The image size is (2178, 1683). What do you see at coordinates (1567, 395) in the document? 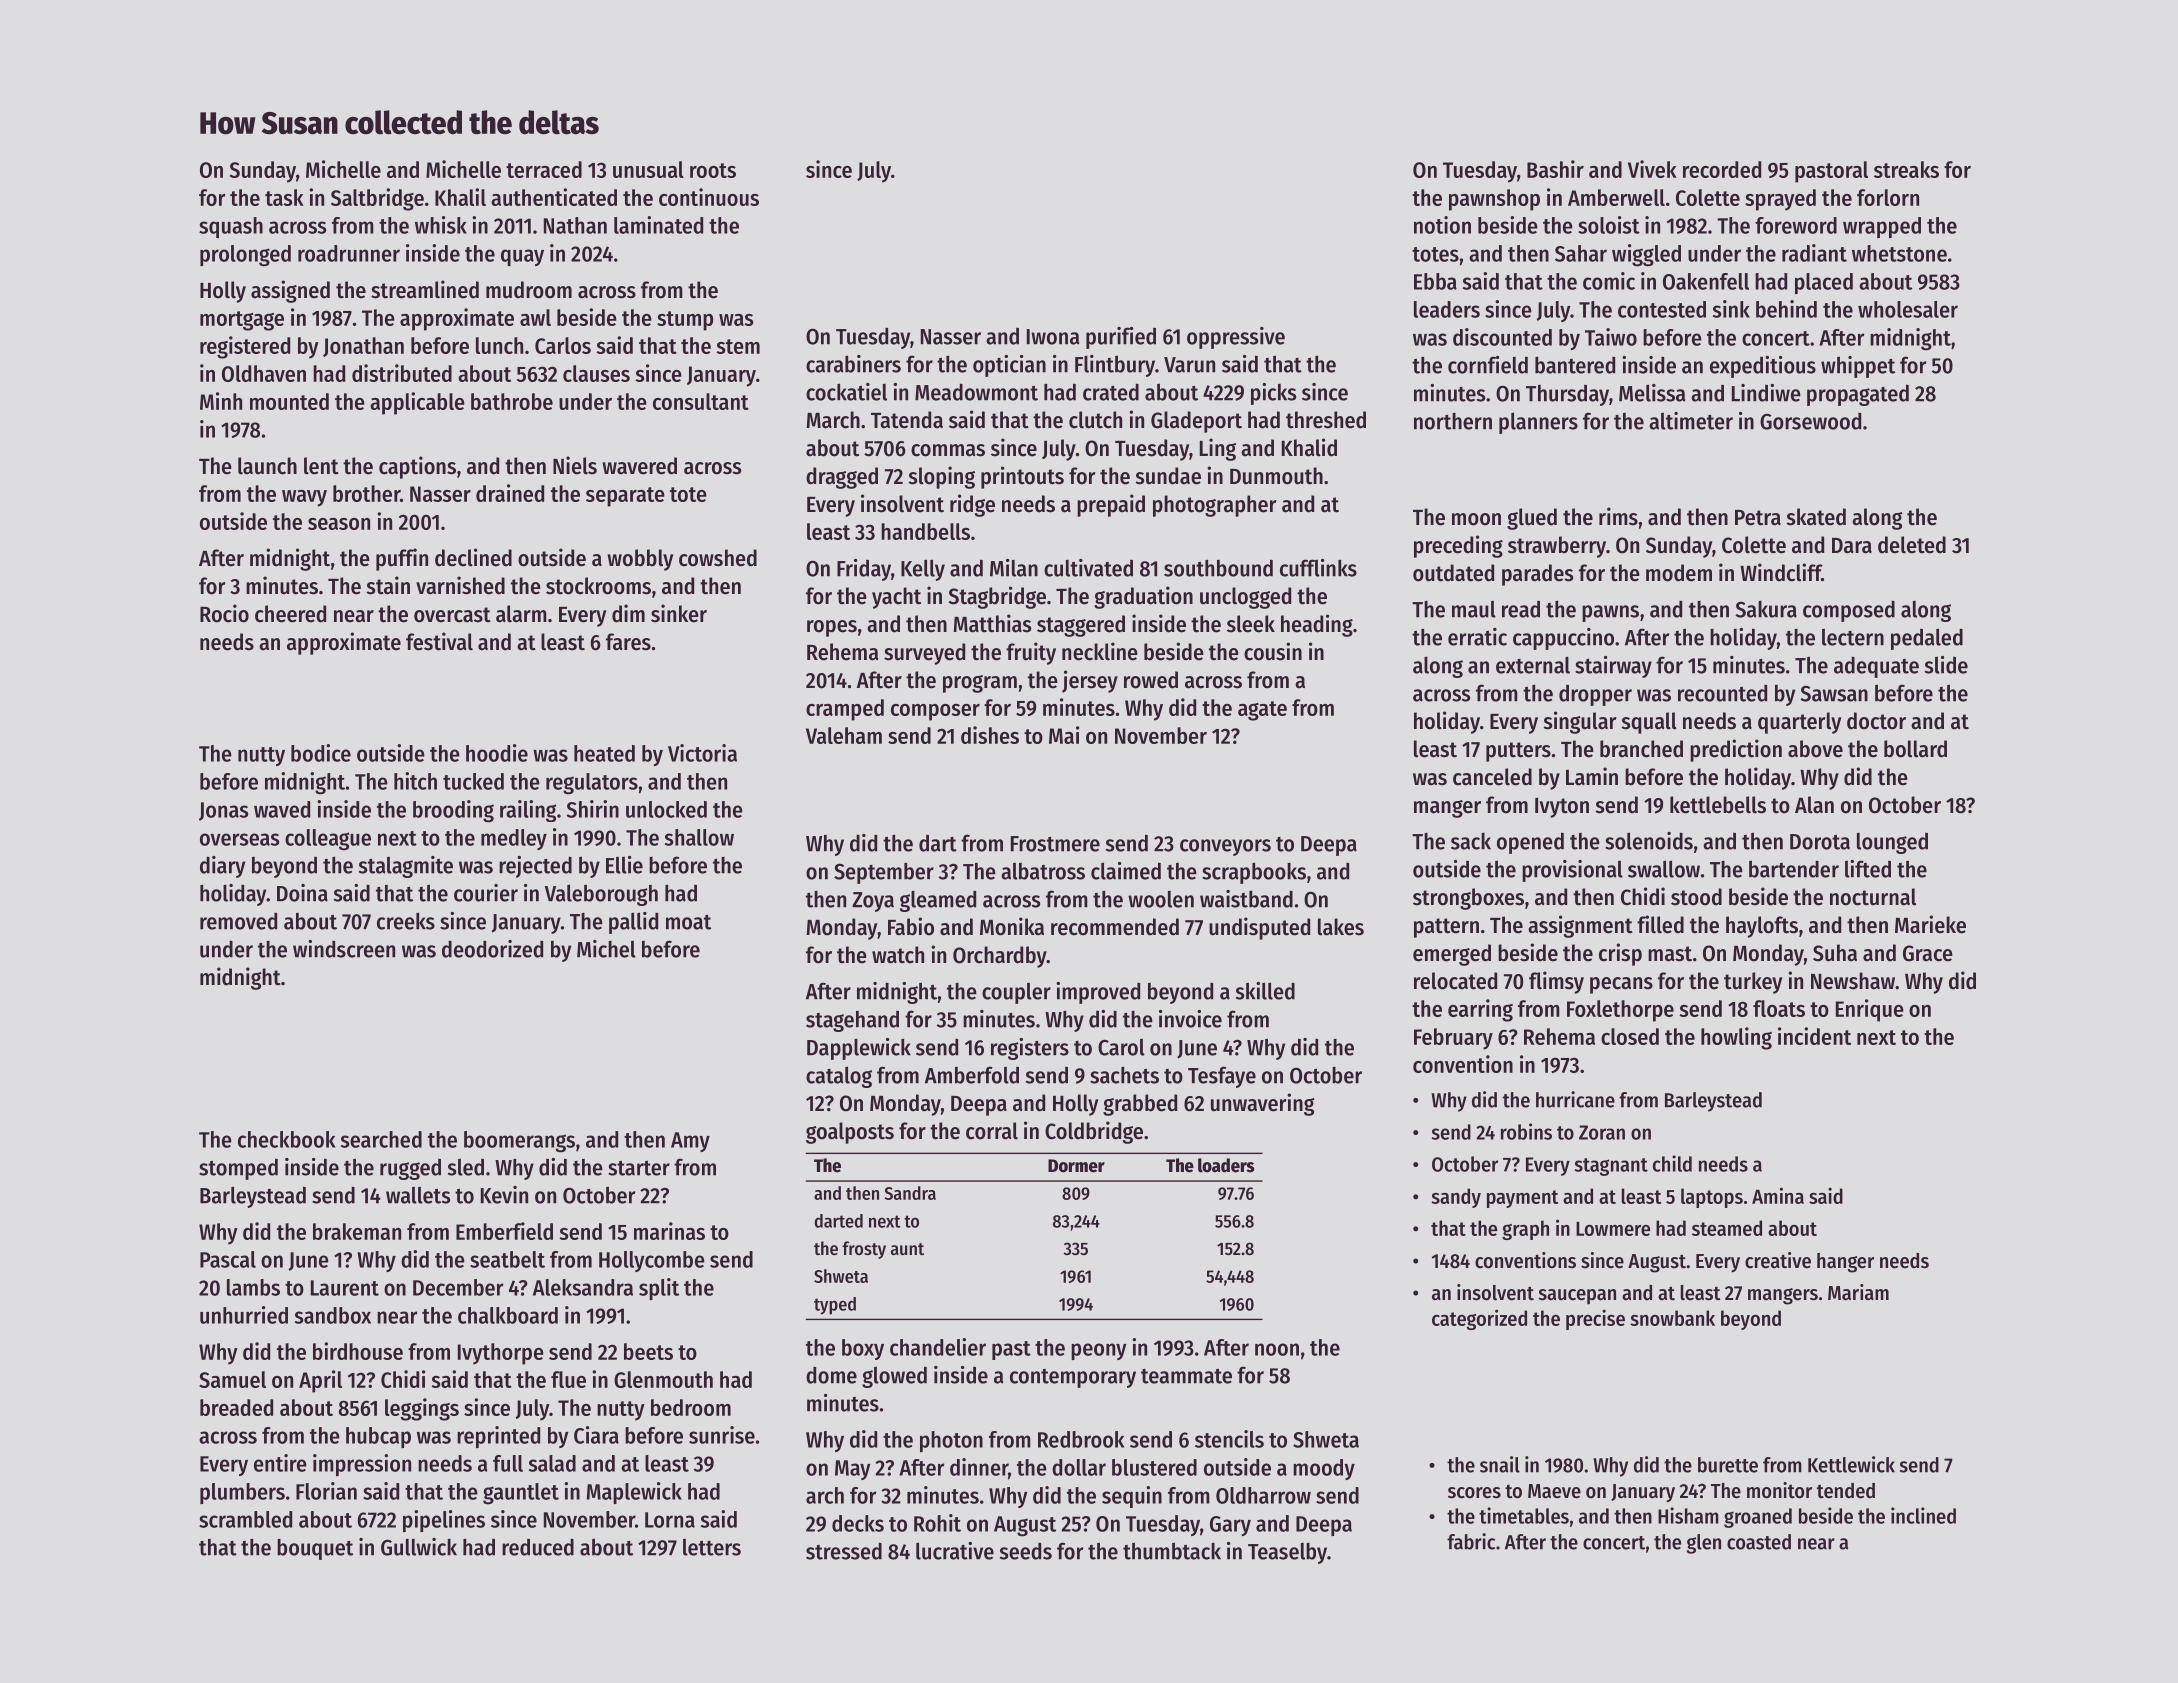
I see `Thursday` at bounding box center [1567, 395].
